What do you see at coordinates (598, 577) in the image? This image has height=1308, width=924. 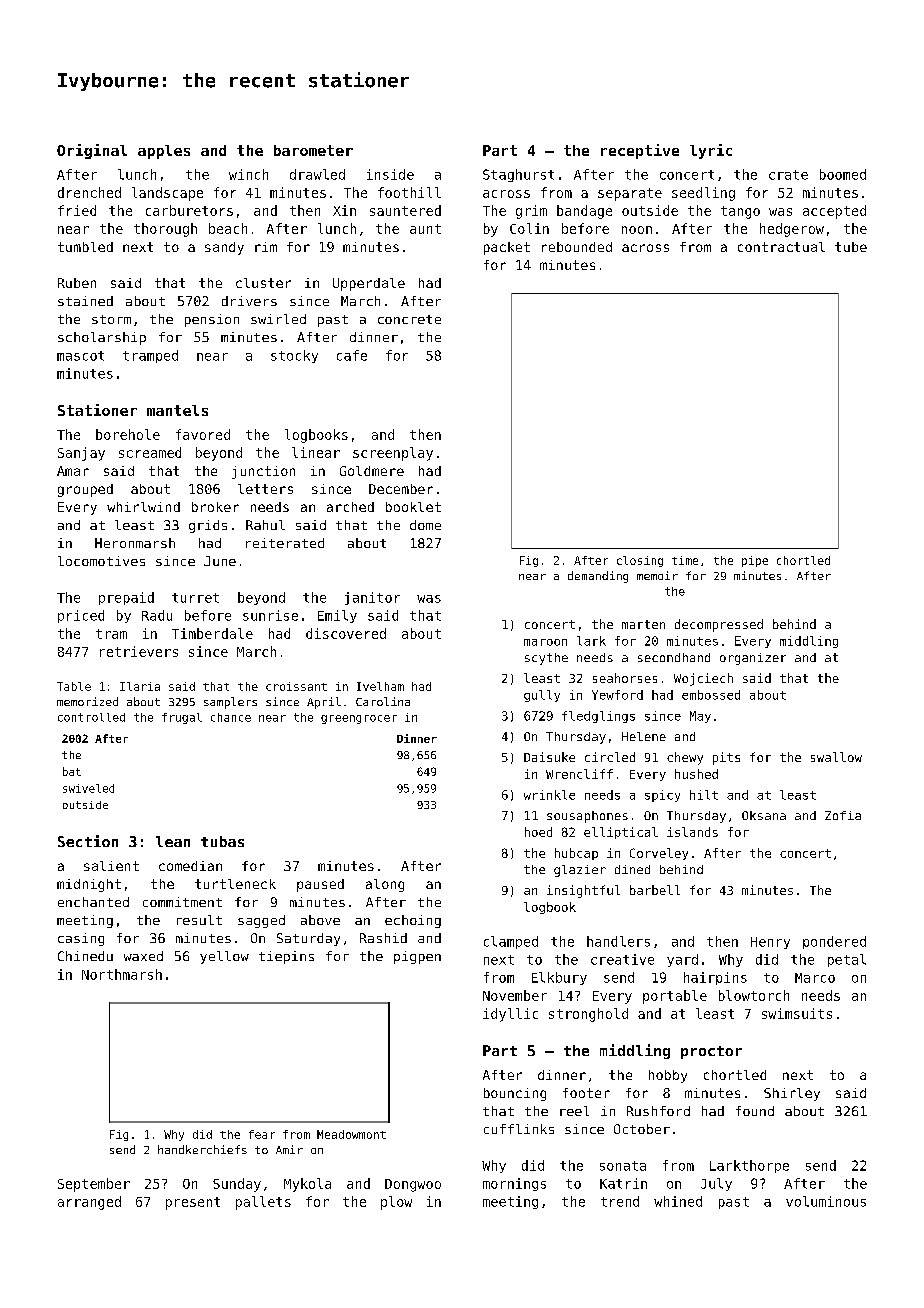 I see `demanding` at bounding box center [598, 577].
